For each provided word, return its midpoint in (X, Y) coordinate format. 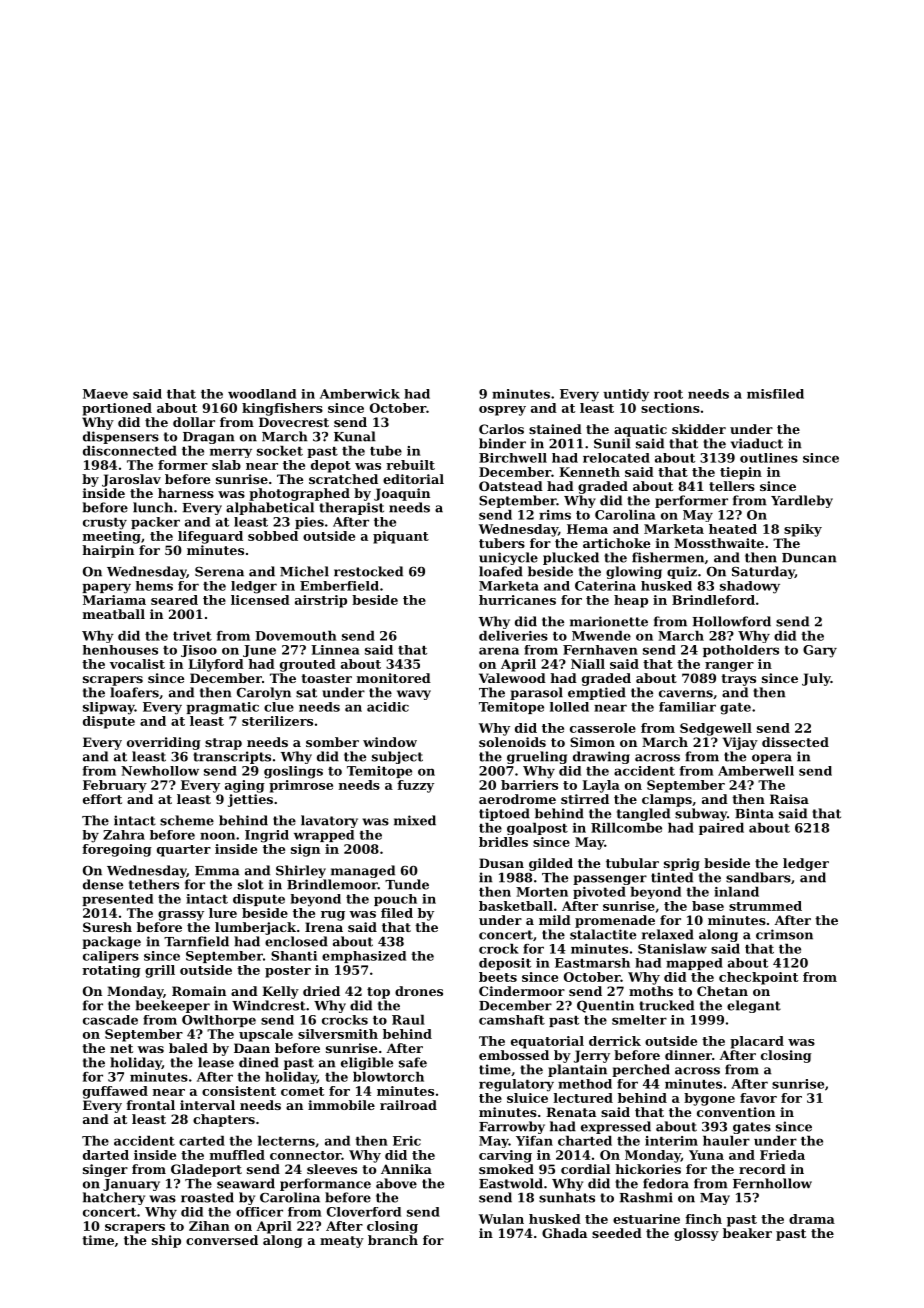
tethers (154, 884)
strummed (765, 906)
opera (772, 759)
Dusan (501, 863)
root (668, 394)
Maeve (105, 394)
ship (166, 1241)
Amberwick (360, 394)
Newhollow (160, 771)
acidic (388, 707)
